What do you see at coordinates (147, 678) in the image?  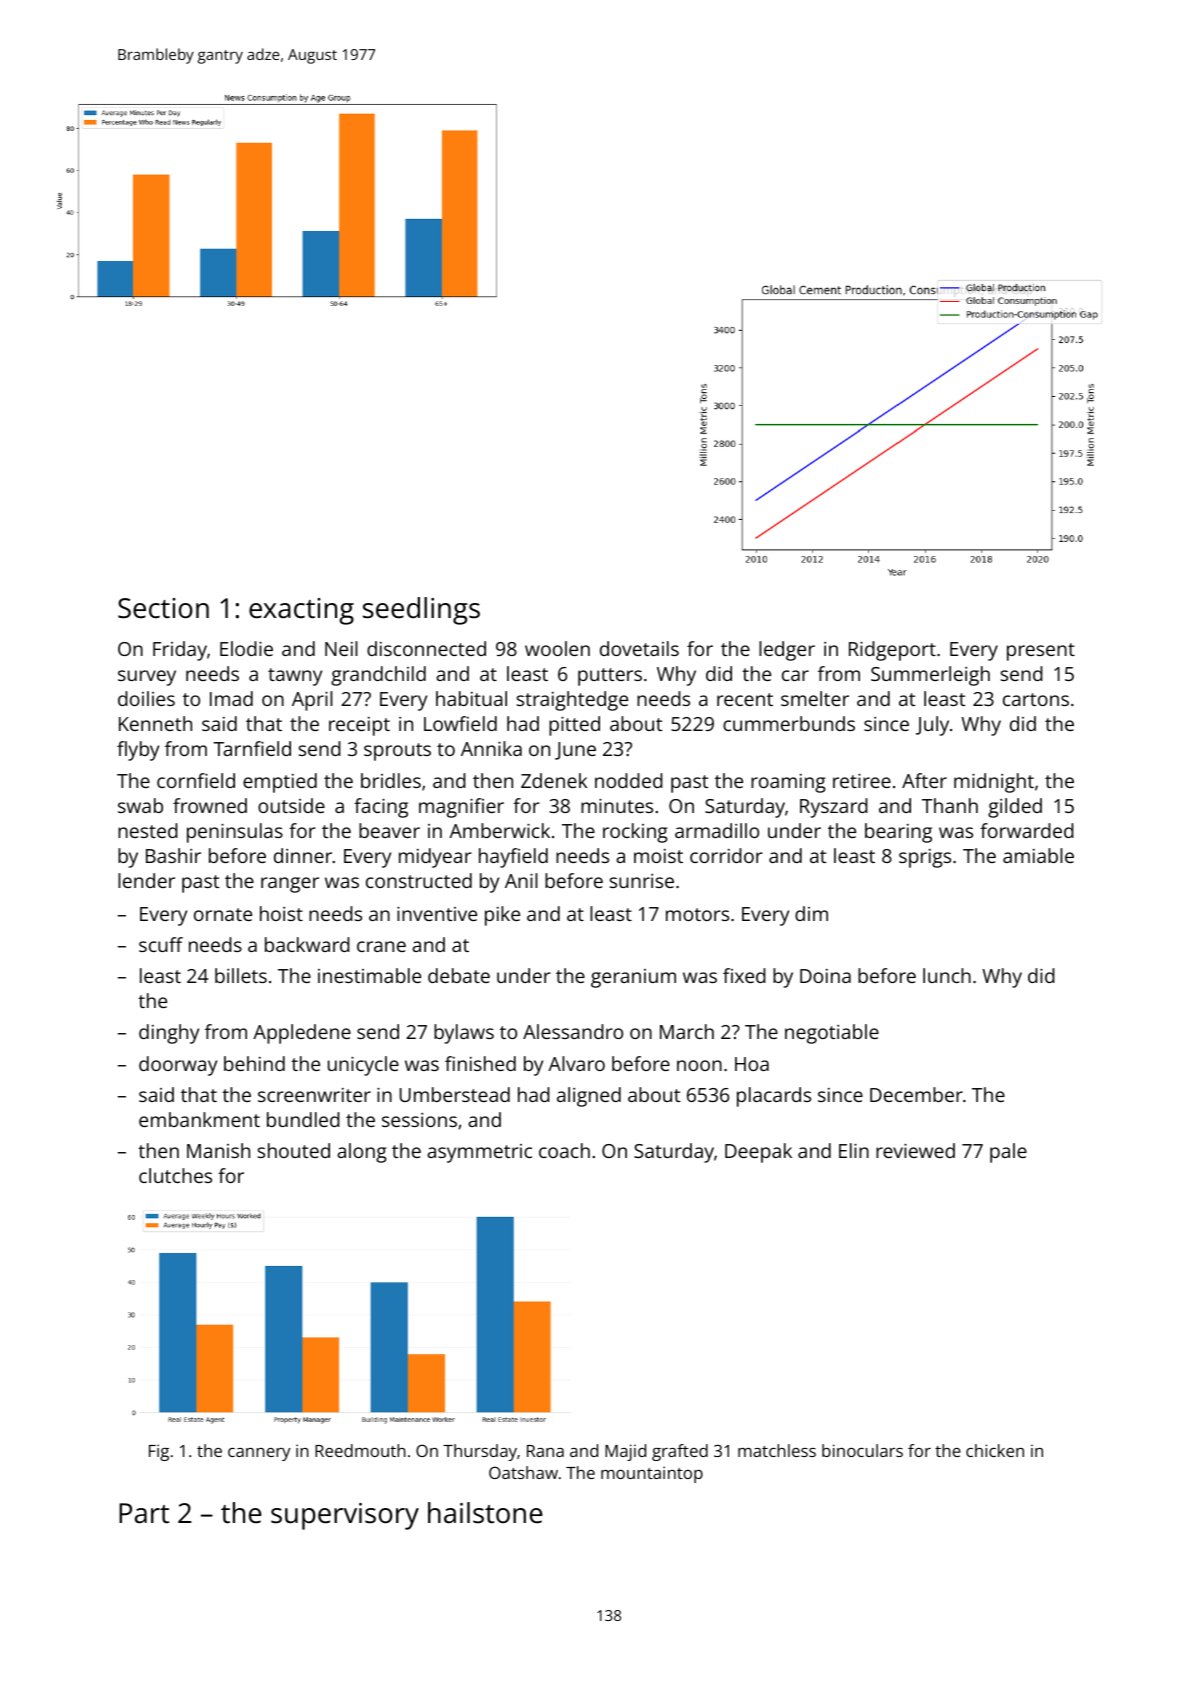 I see `survey` at bounding box center [147, 678].
